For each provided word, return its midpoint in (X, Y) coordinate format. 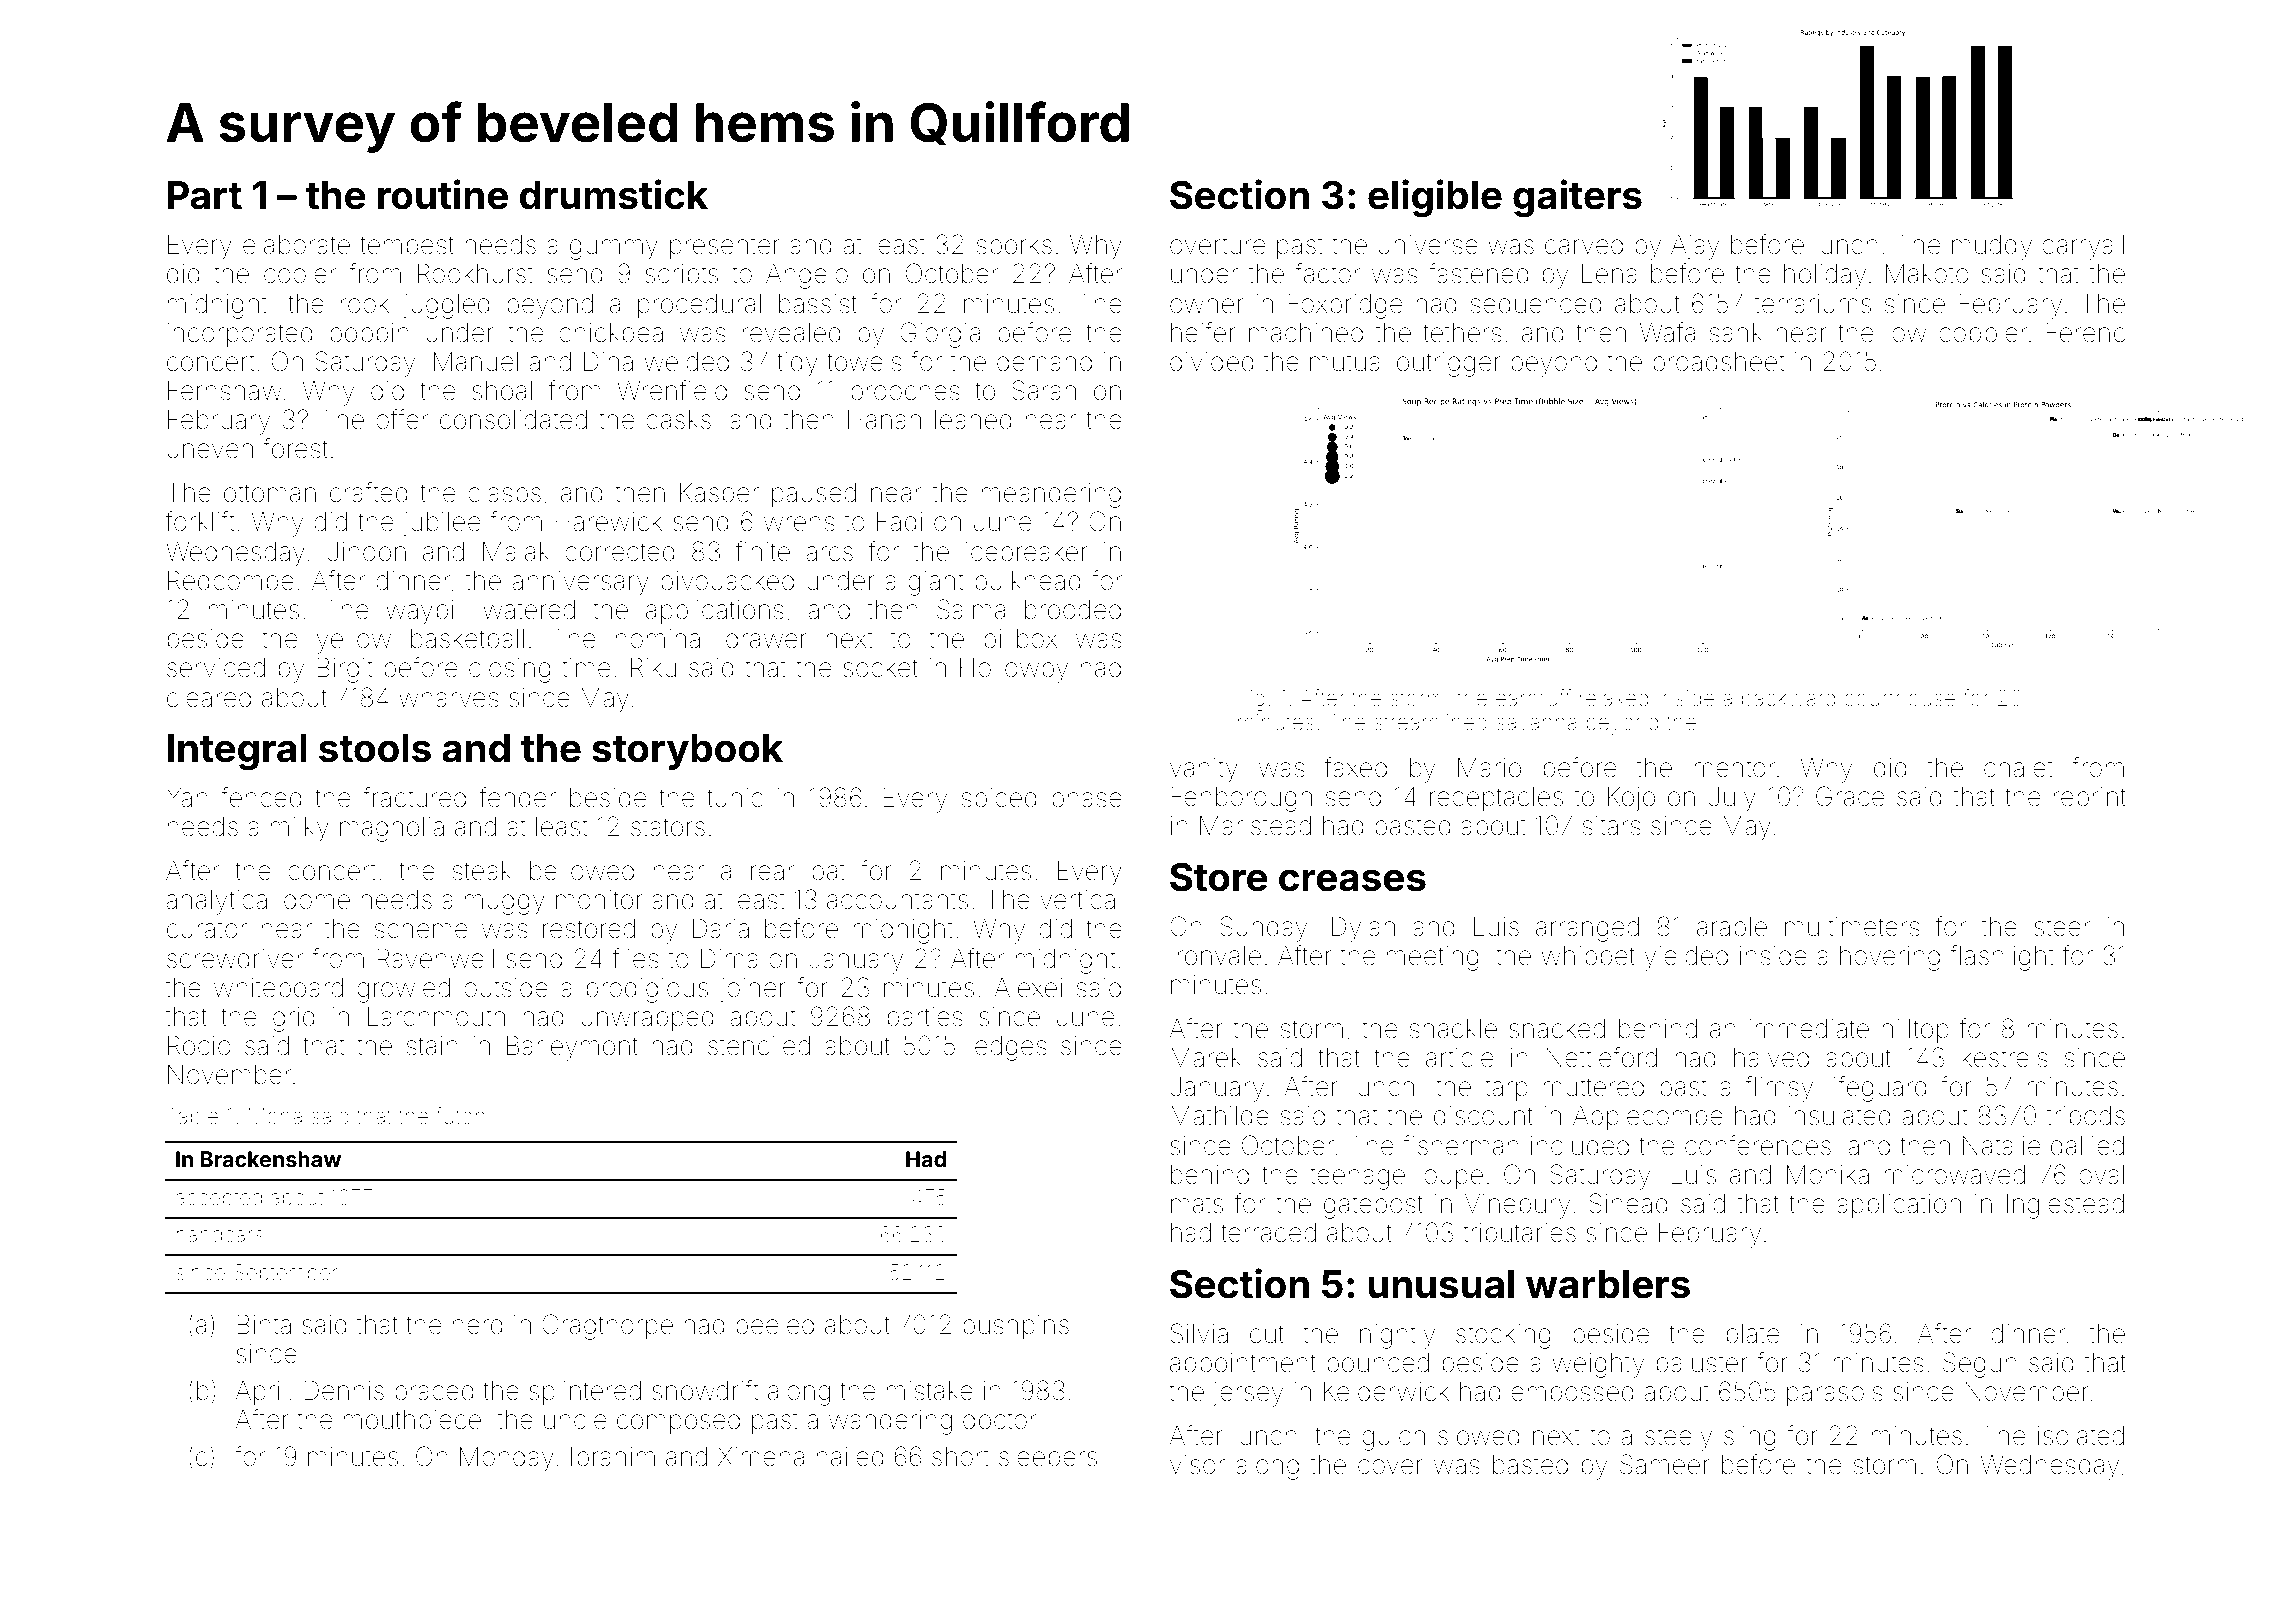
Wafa (1667, 332)
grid (294, 1019)
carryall (2083, 247)
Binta (264, 1324)
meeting (1433, 958)
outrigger (1449, 364)
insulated (1839, 1116)
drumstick (614, 194)
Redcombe (231, 580)
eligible (1435, 198)
